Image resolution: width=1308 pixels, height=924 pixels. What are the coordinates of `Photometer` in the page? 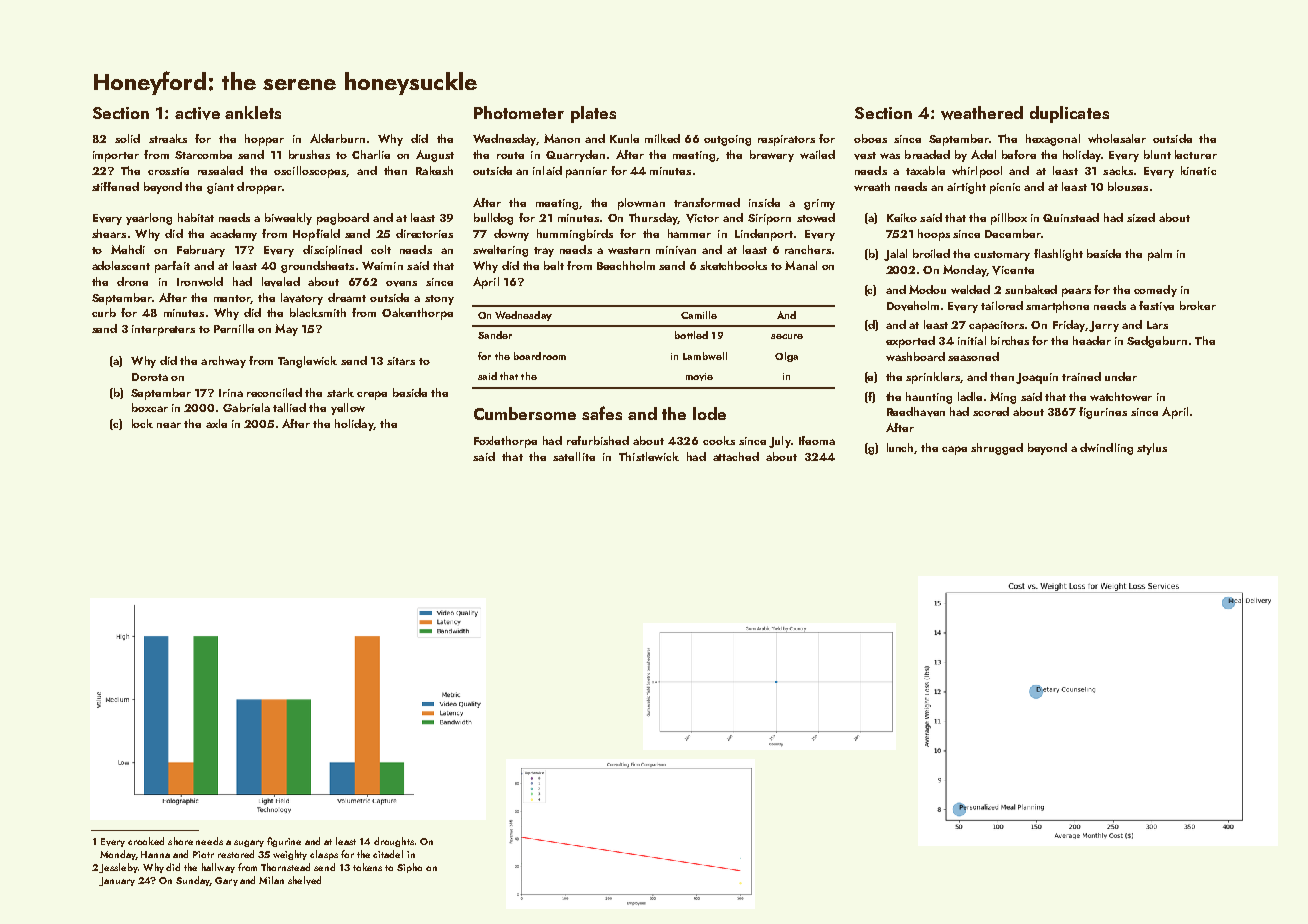 It's located at (519, 112).
